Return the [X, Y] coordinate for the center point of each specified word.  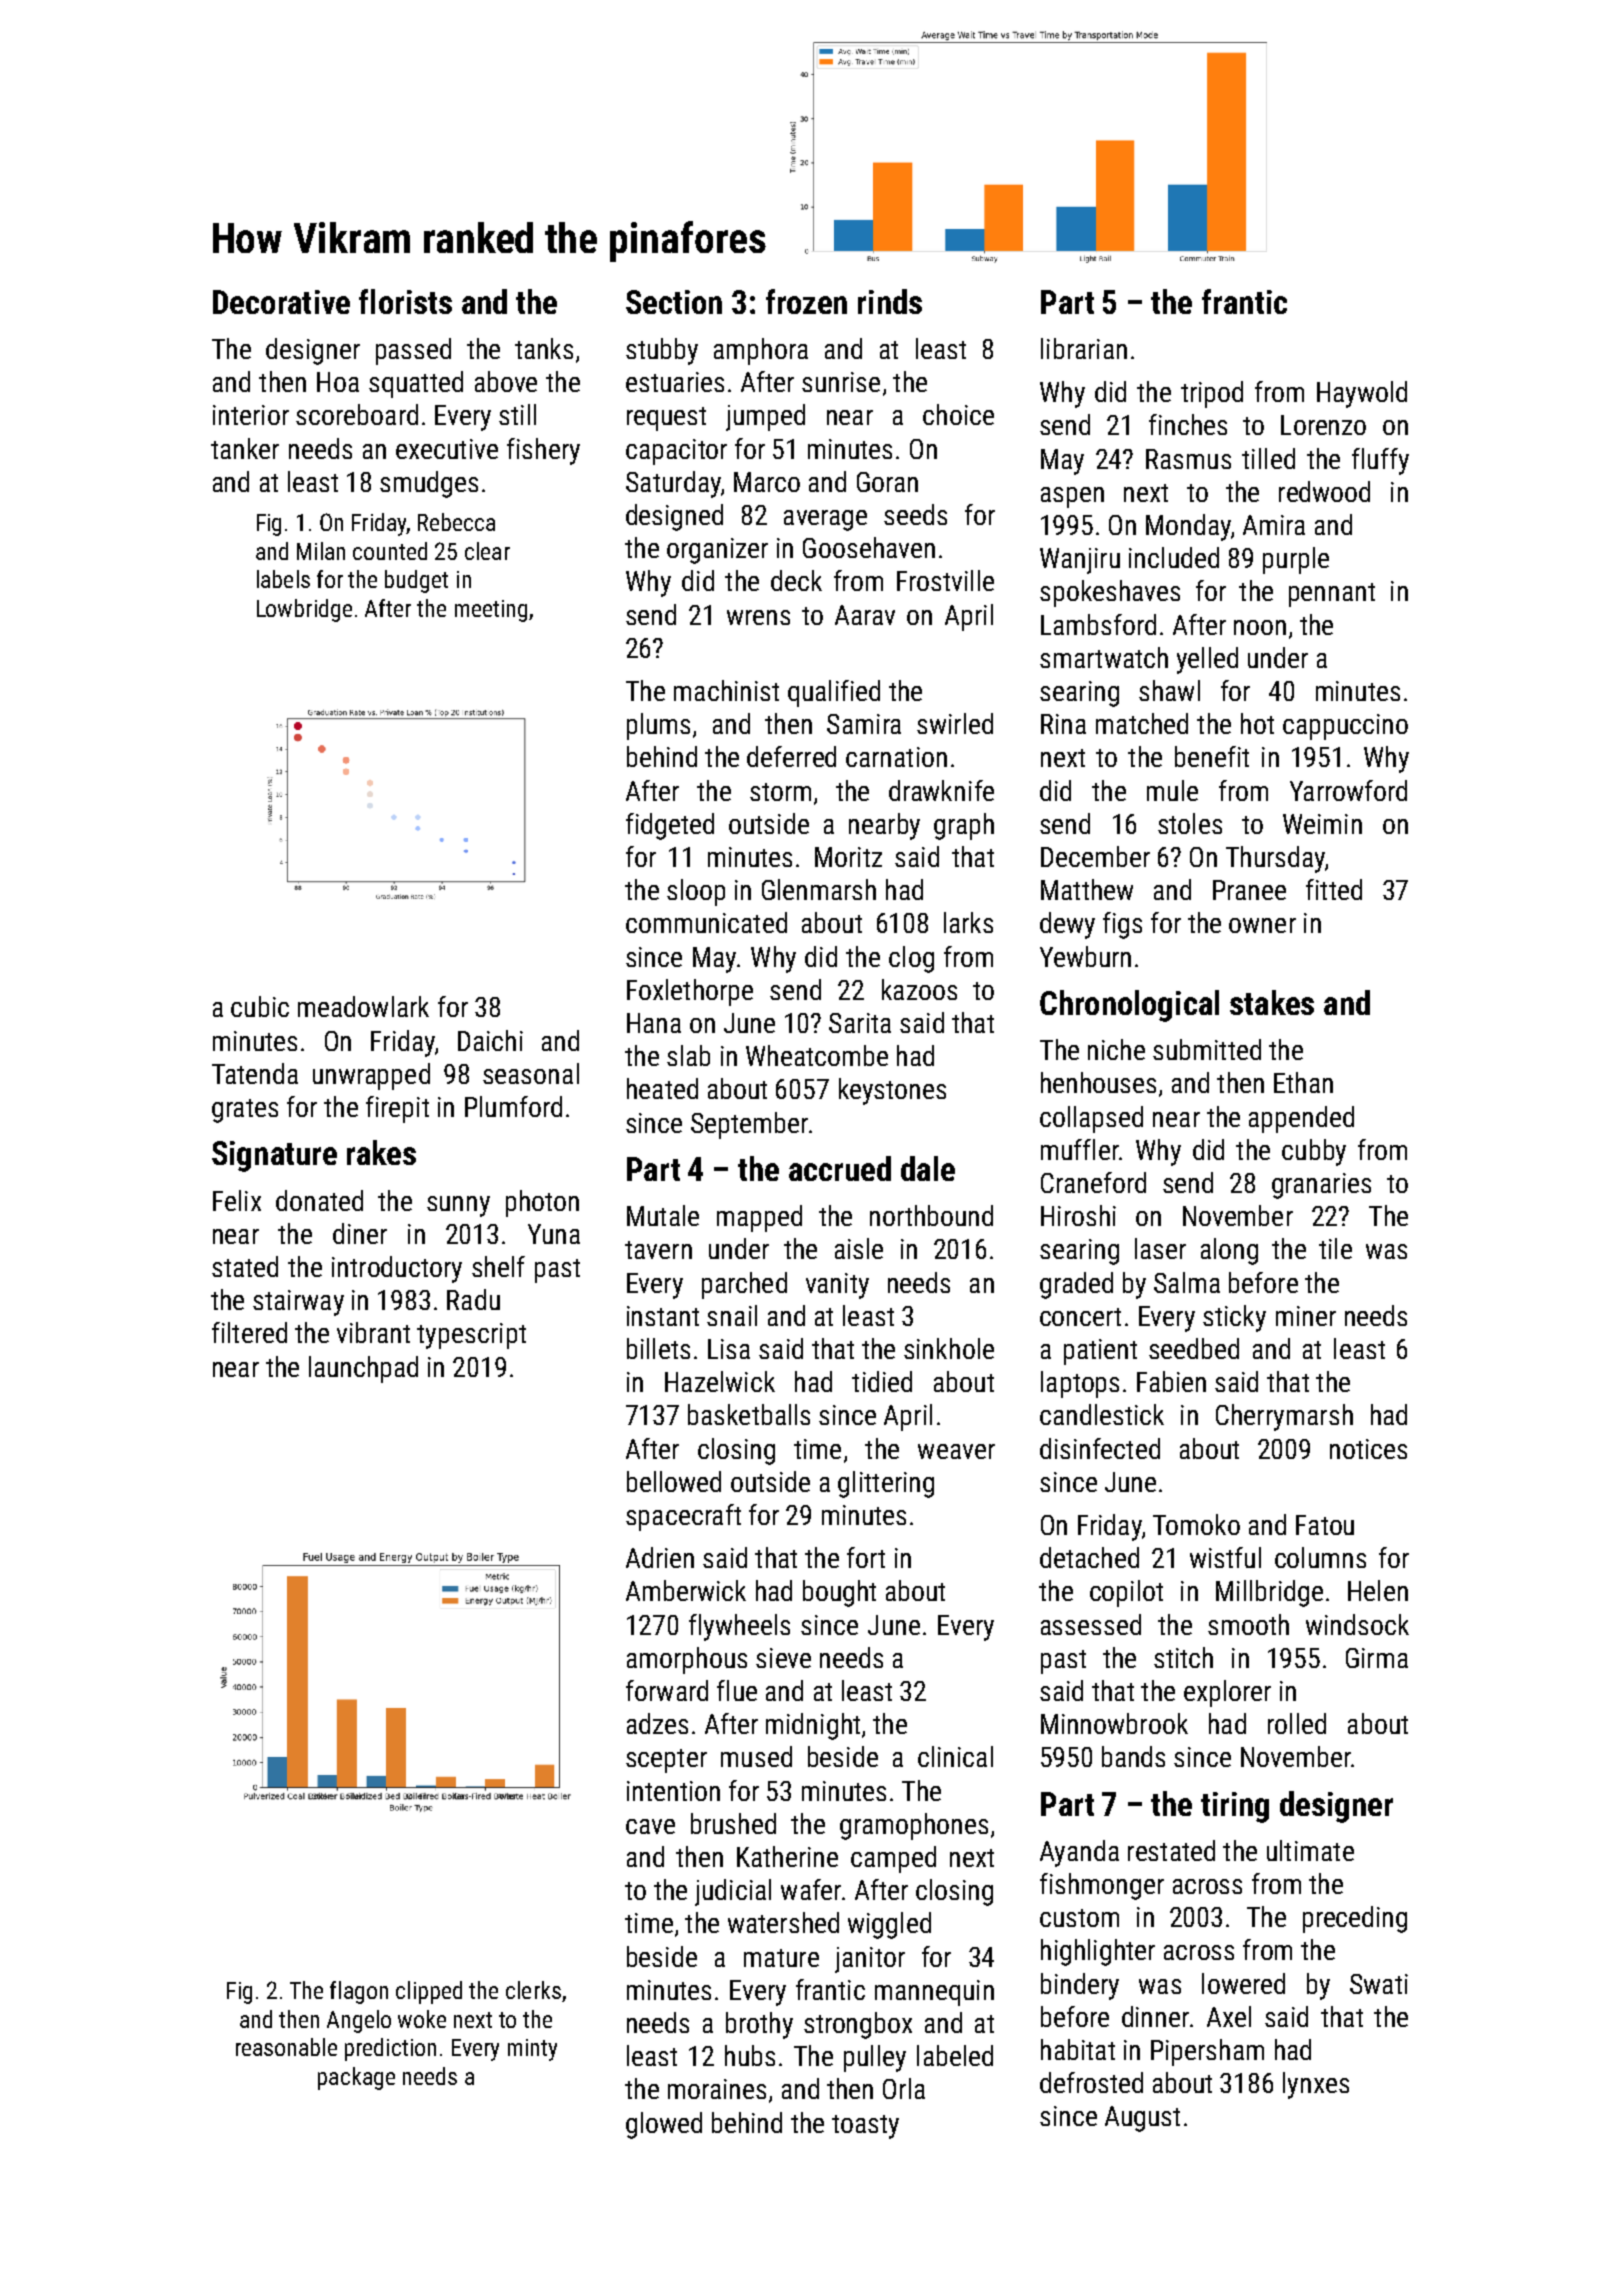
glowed [664, 2125]
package [356, 2078]
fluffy [1380, 461]
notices [1368, 1449]
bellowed [674, 1481]
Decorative [281, 302]
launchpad [363, 1369]
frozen [806, 301]
